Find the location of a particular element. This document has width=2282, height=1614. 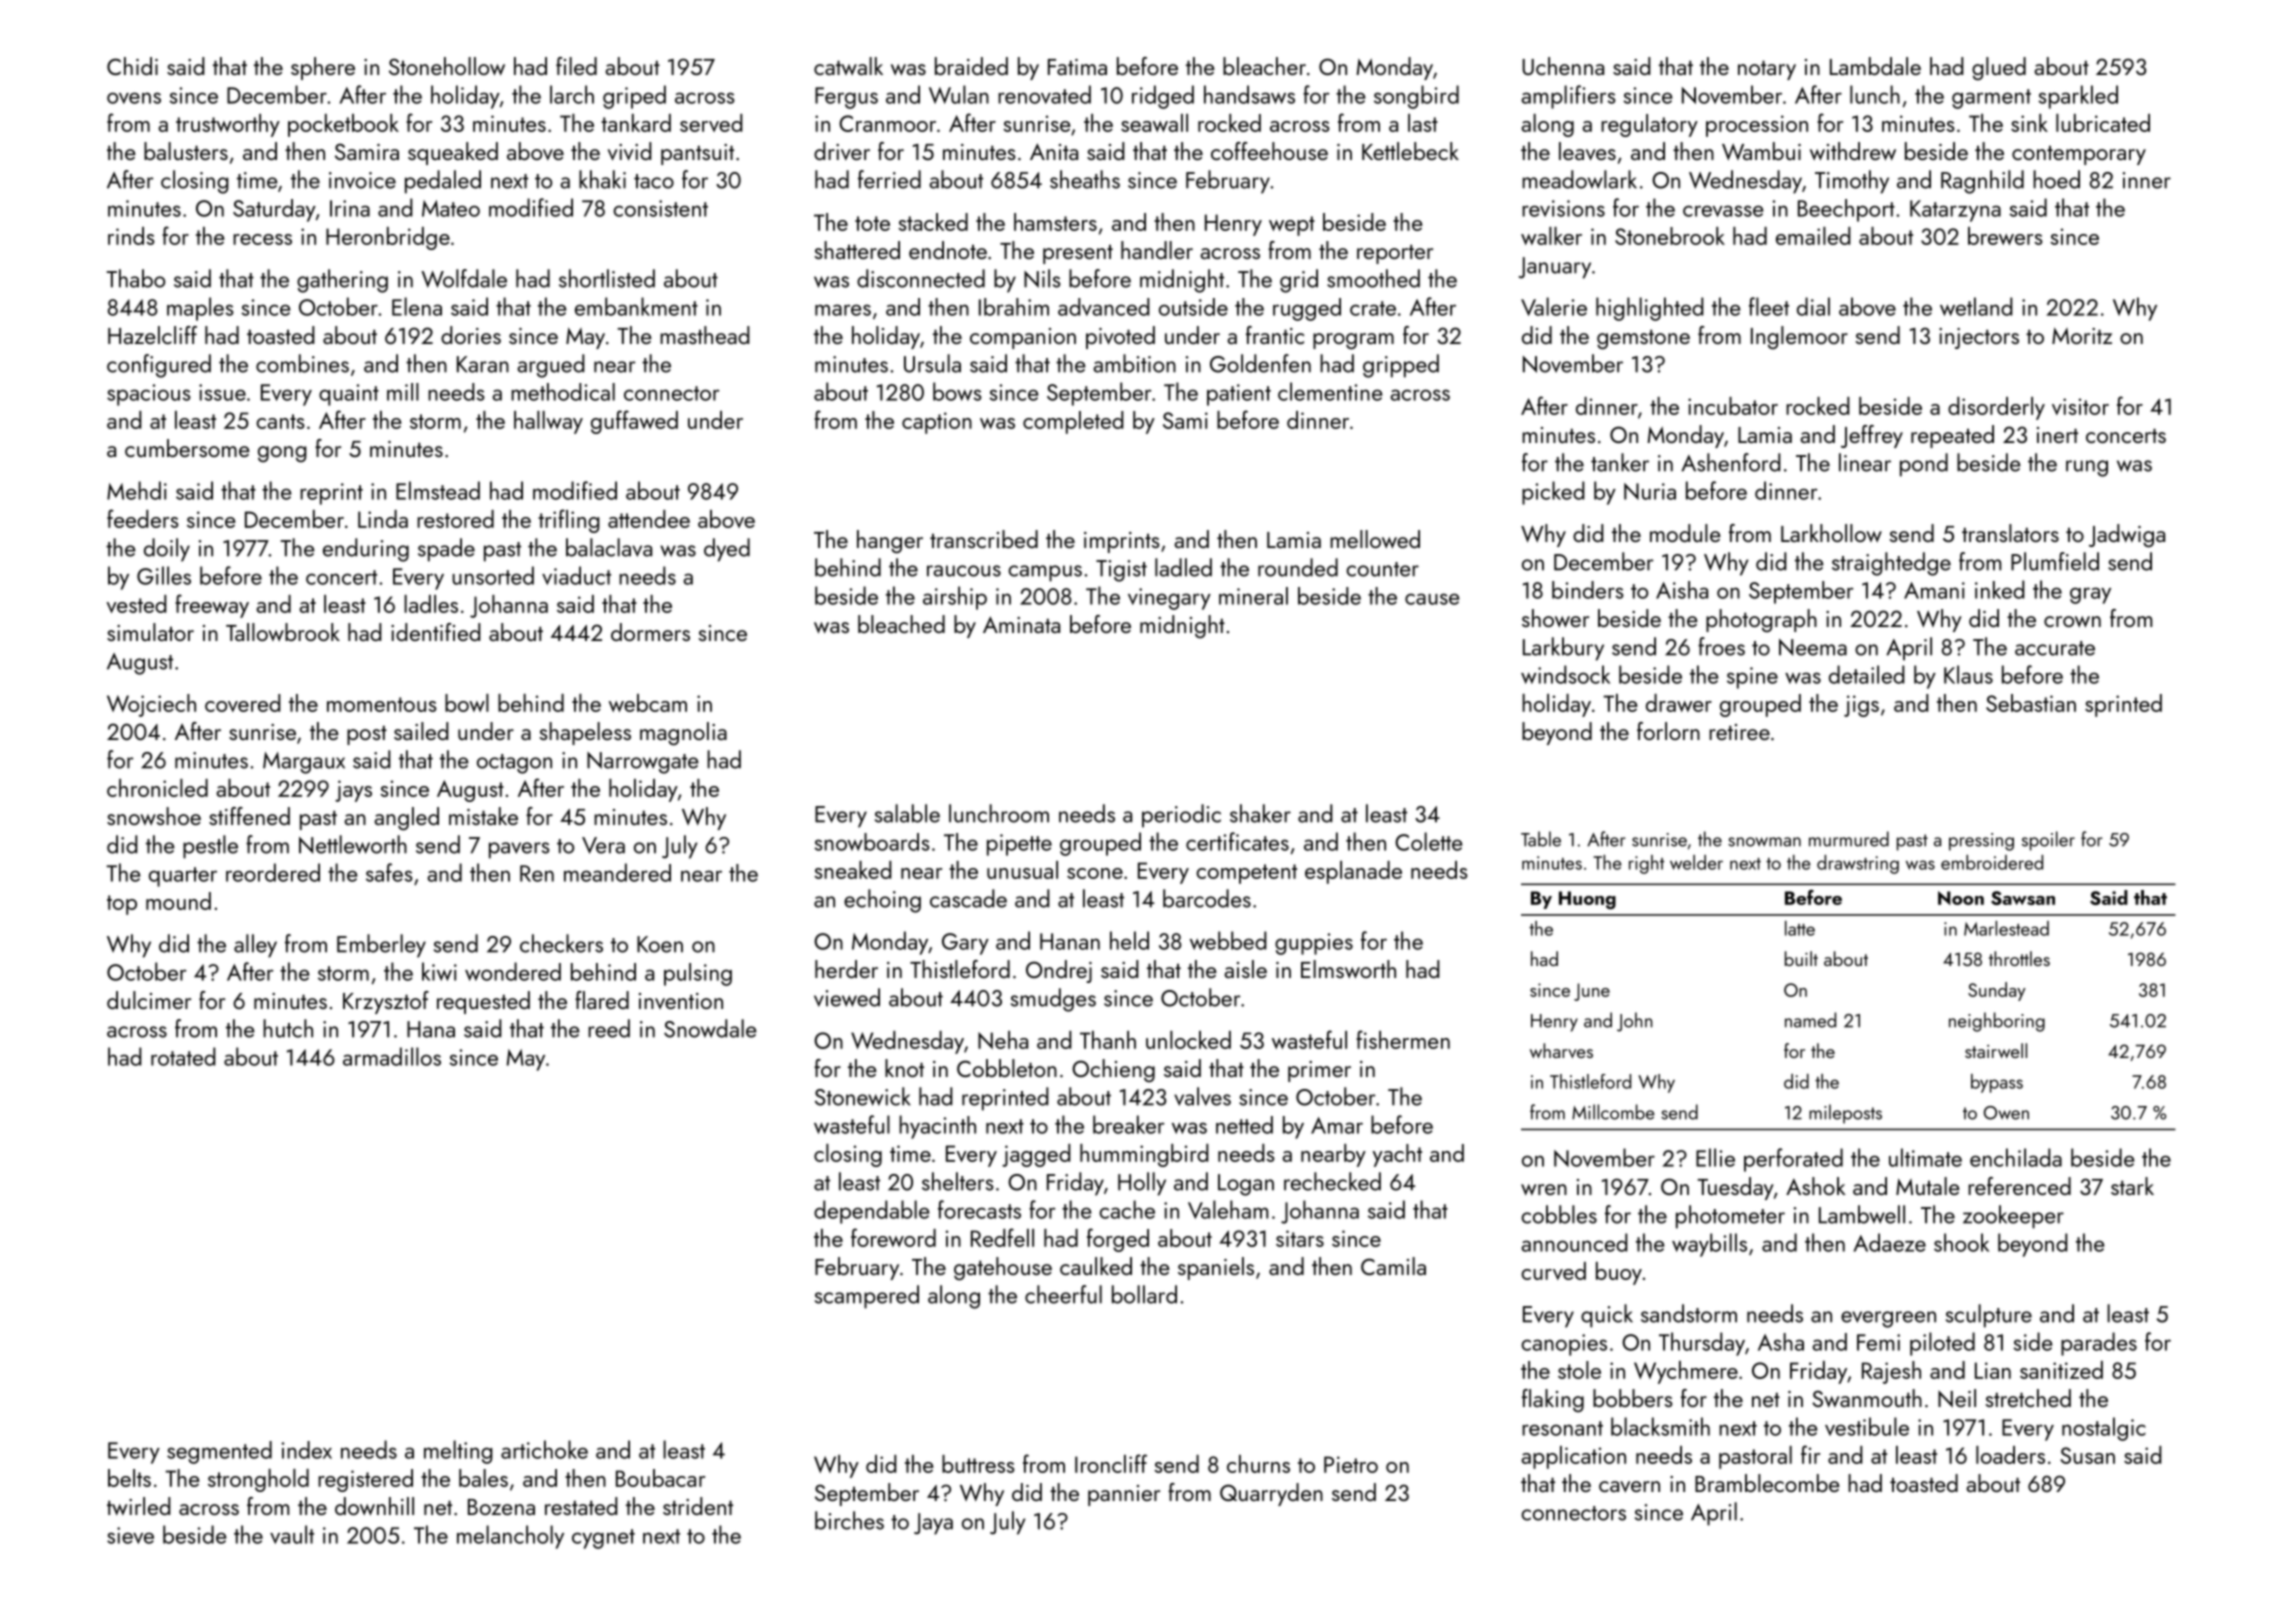

enchilada is located at coordinates (2016, 1157).
